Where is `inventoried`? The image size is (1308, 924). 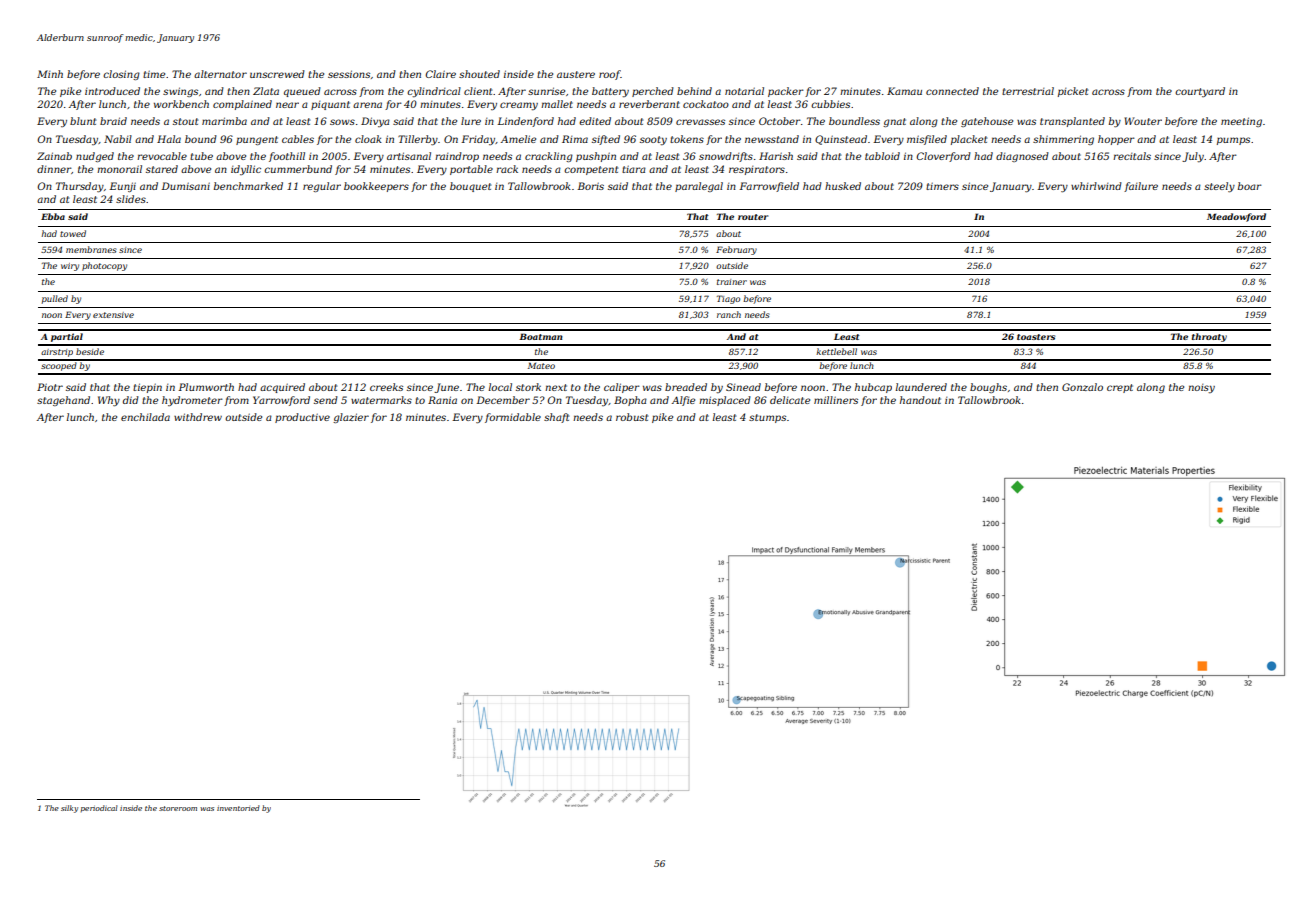 inventoried is located at coordinates (238, 808).
